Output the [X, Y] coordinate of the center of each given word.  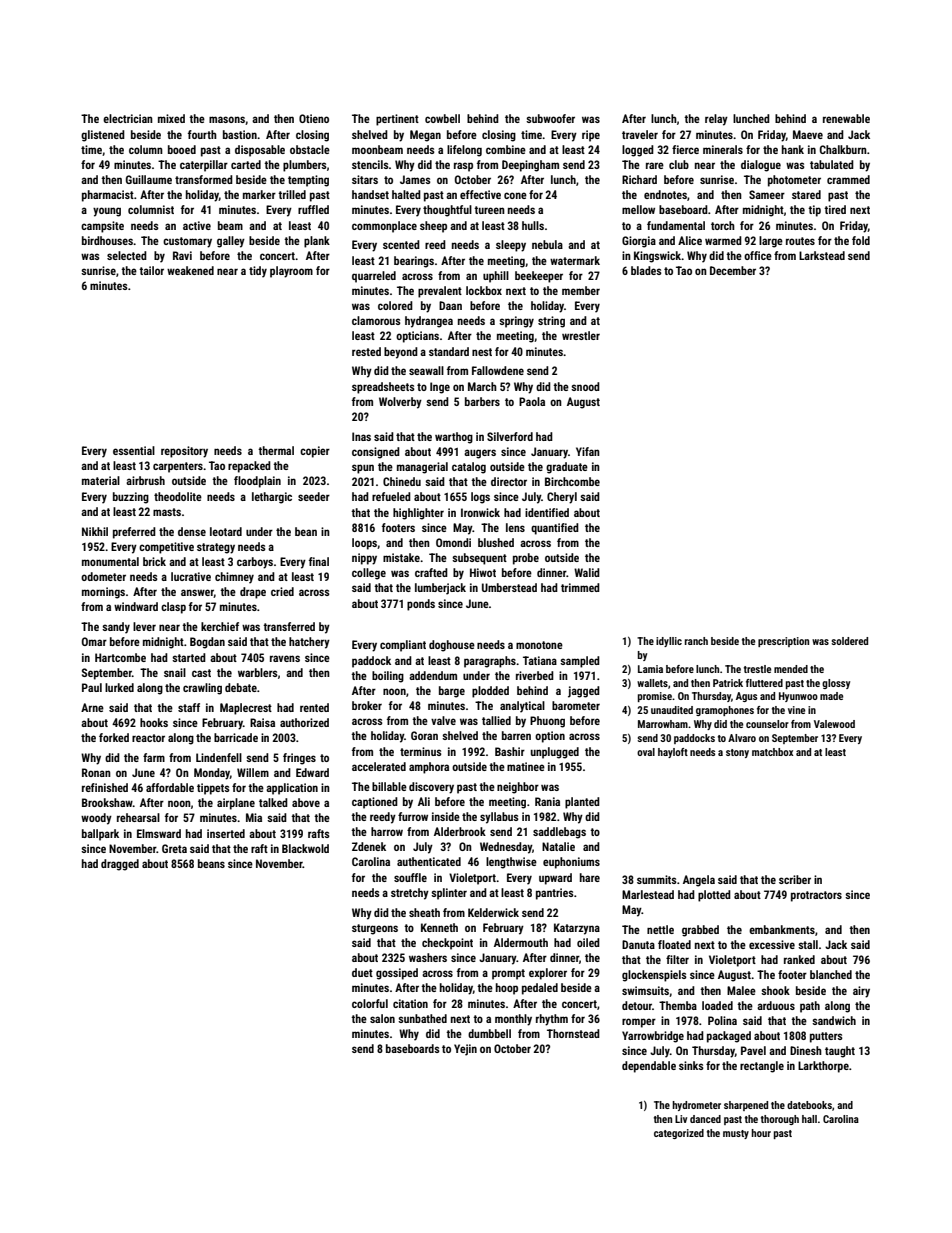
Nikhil [95, 531]
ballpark [100, 835]
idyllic [669, 642]
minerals [723, 149]
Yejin [465, 1050]
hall [809, 1119]
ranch [696, 641]
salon [382, 1018]
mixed [171, 118]
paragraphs [490, 662]
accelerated [379, 766]
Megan [425, 136]
